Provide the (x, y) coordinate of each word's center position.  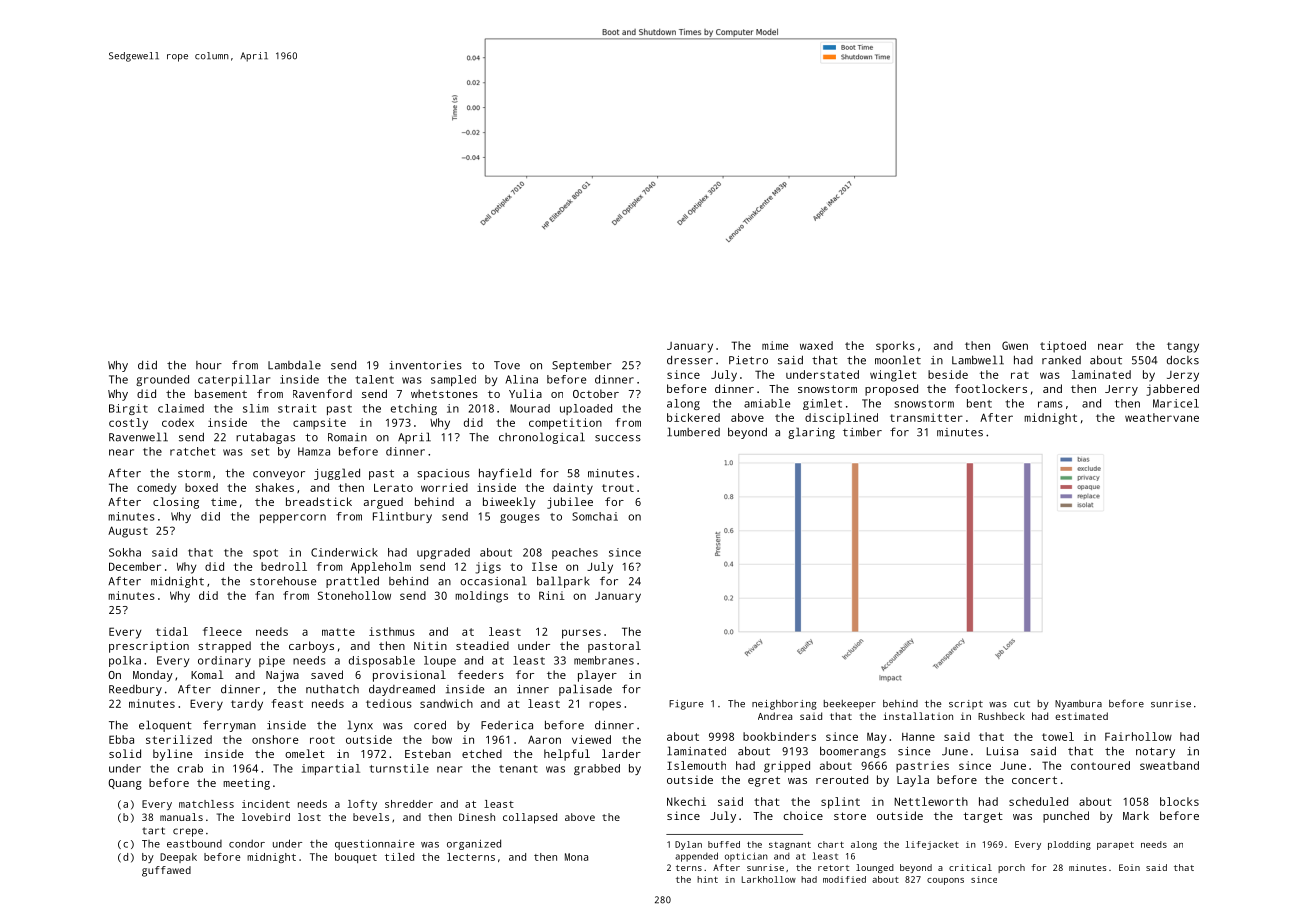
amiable (767, 403)
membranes (604, 660)
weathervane (1162, 417)
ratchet (192, 451)
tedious (389, 703)
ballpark (563, 582)
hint (707, 879)
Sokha (125, 552)
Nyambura (1078, 705)
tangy (1183, 347)
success (618, 438)
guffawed (166, 871)
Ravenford (322, 393)
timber (862, 432)
